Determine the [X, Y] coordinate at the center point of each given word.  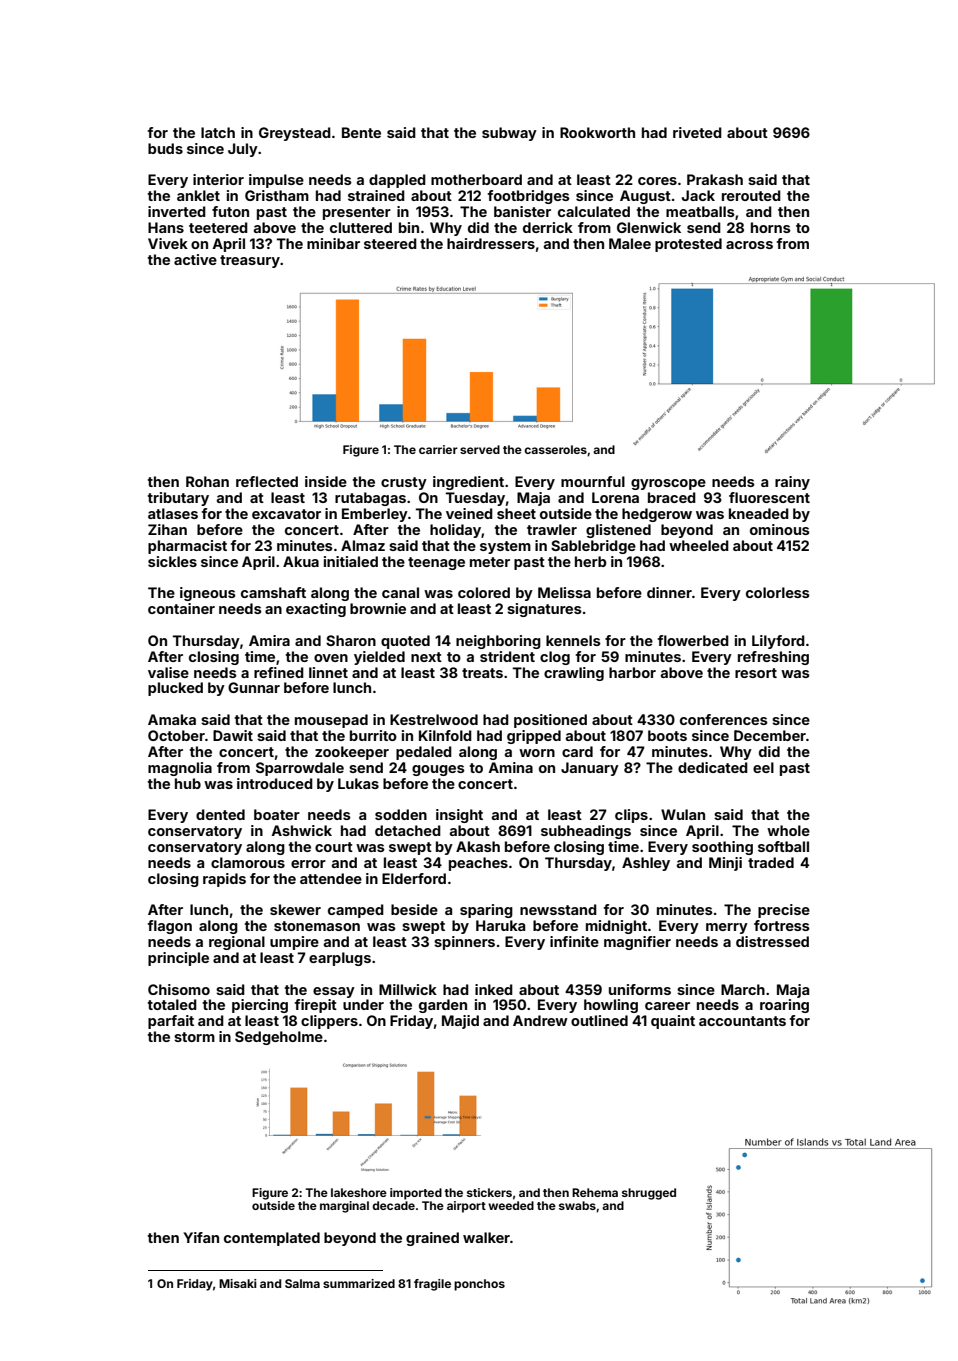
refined [279, 672]
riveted [697, 132]
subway [509, 134]
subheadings [586, 832]
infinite [574, 941]
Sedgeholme [279, 1038]
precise [784, 911]
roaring [784, 1006]
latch [218, 132]
